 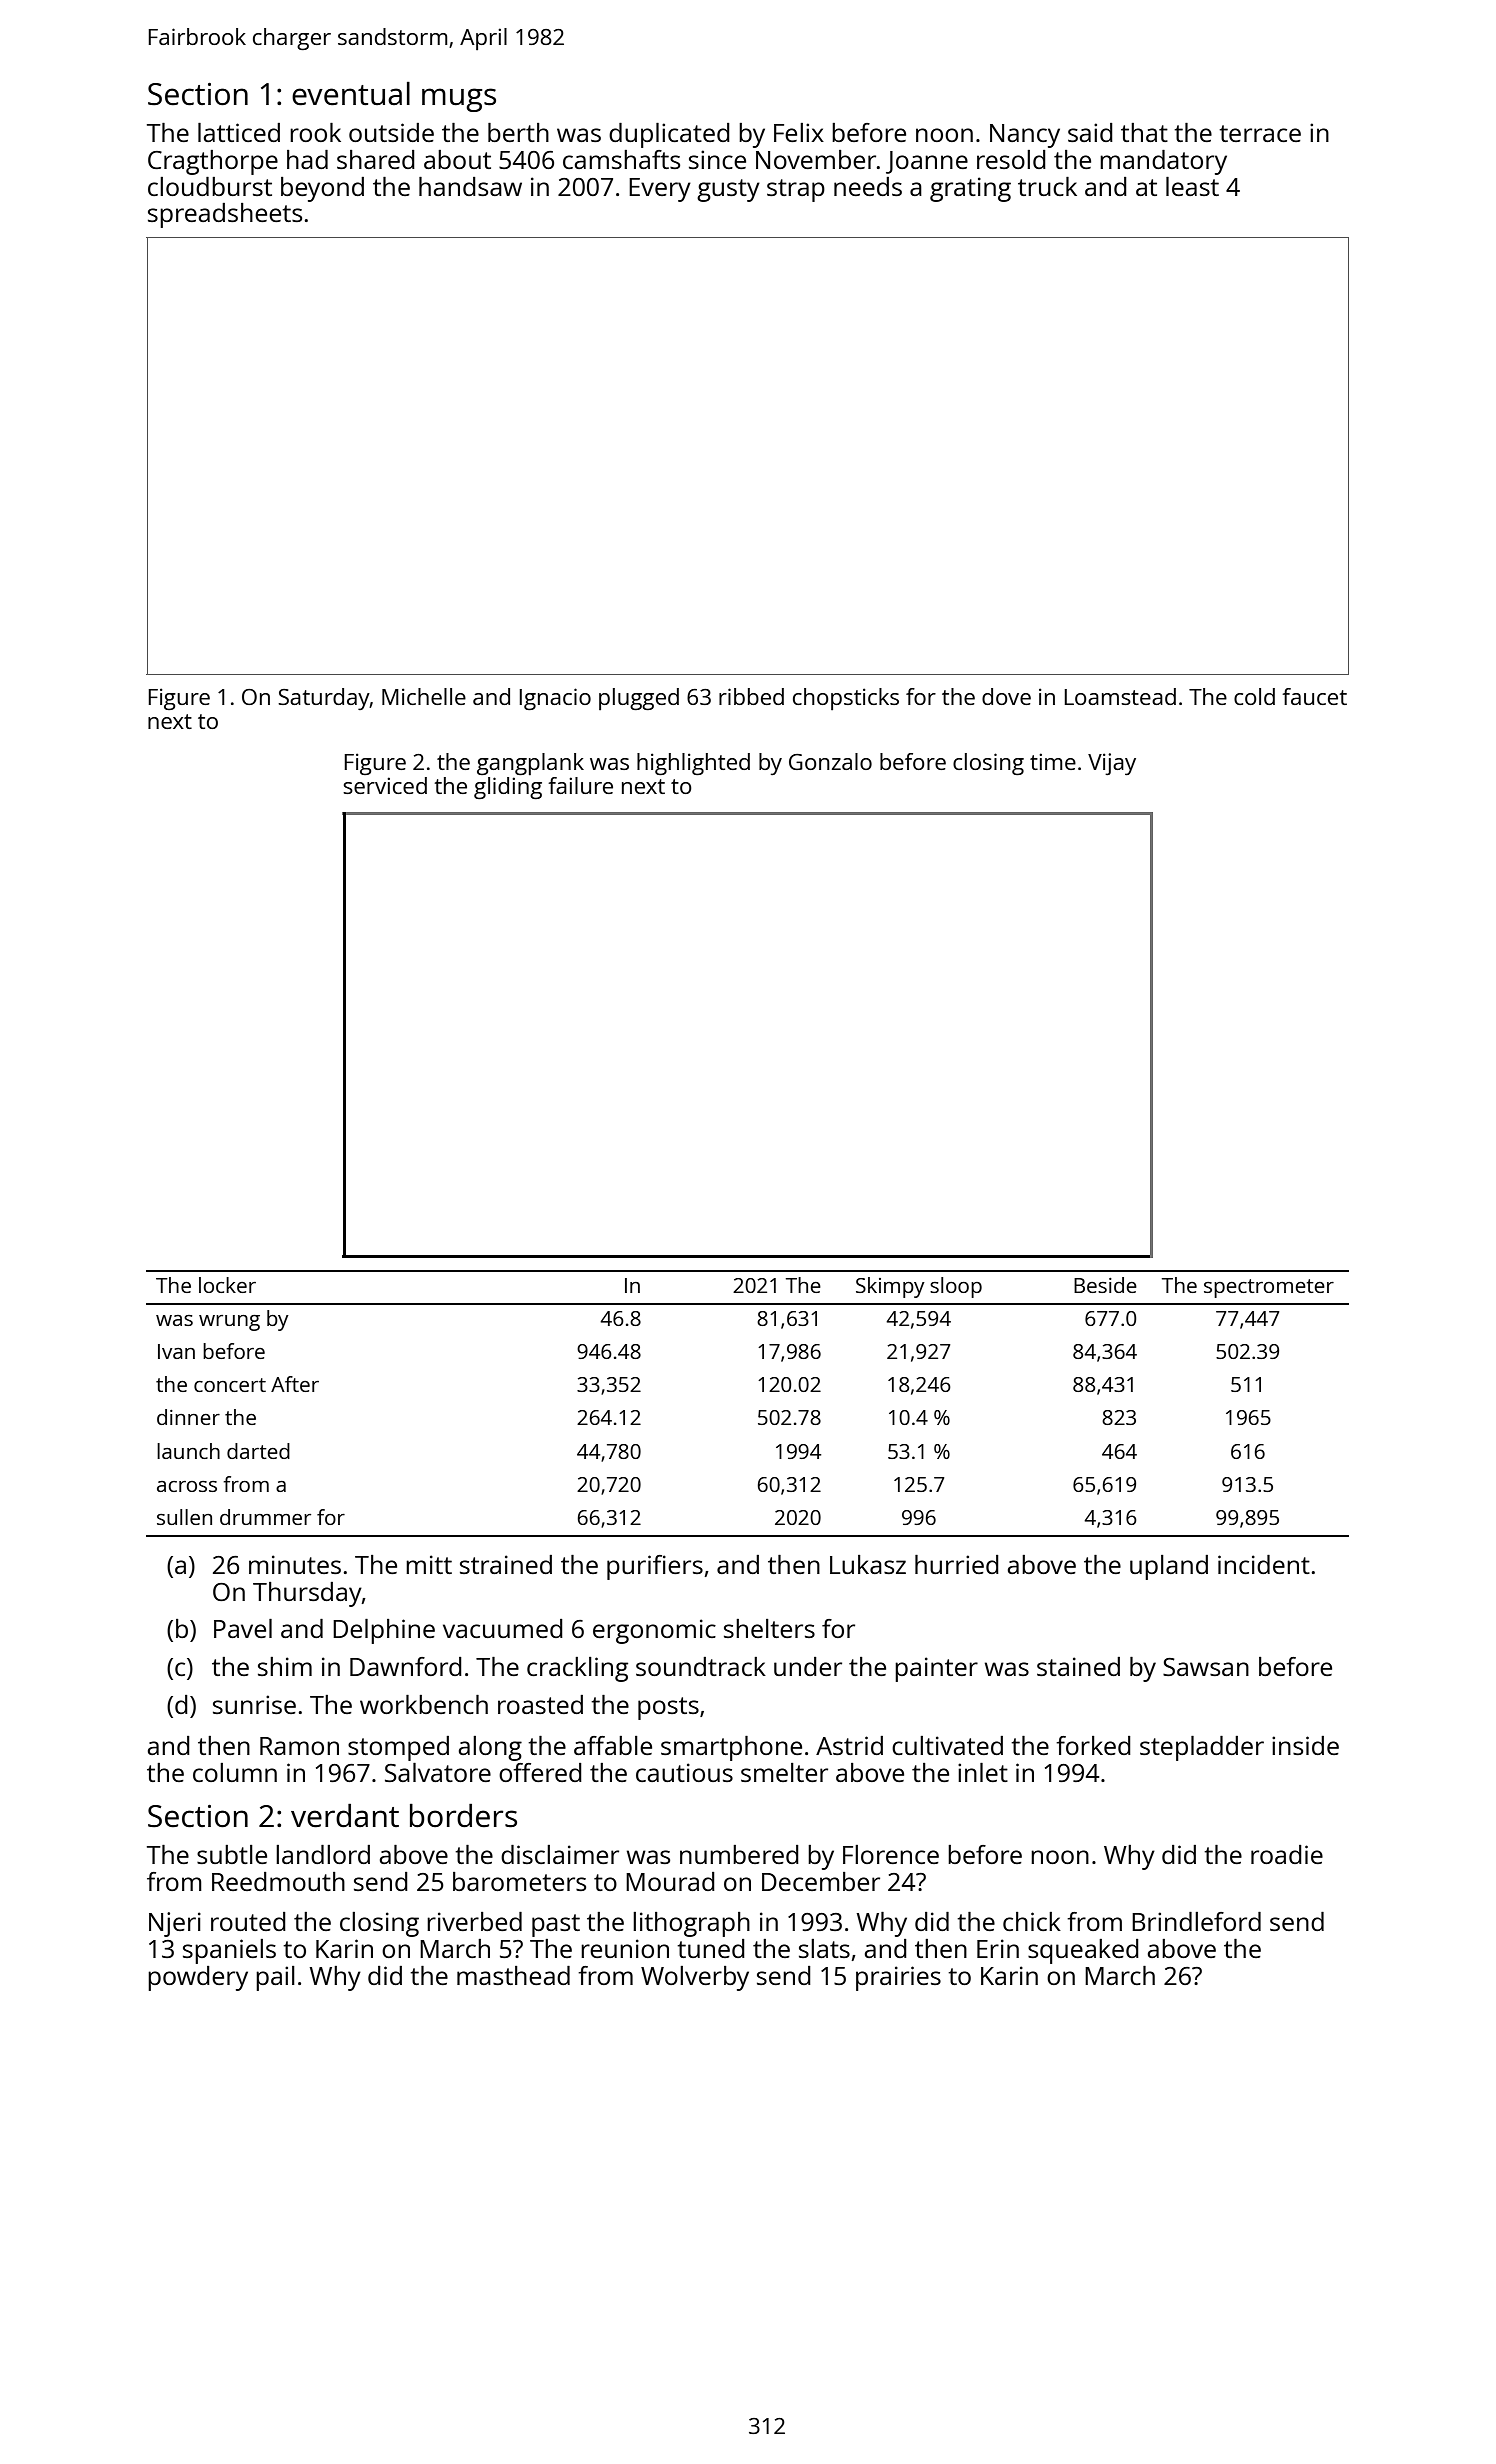 I want to click on squeaked, so click(x=1083, y=1951).
